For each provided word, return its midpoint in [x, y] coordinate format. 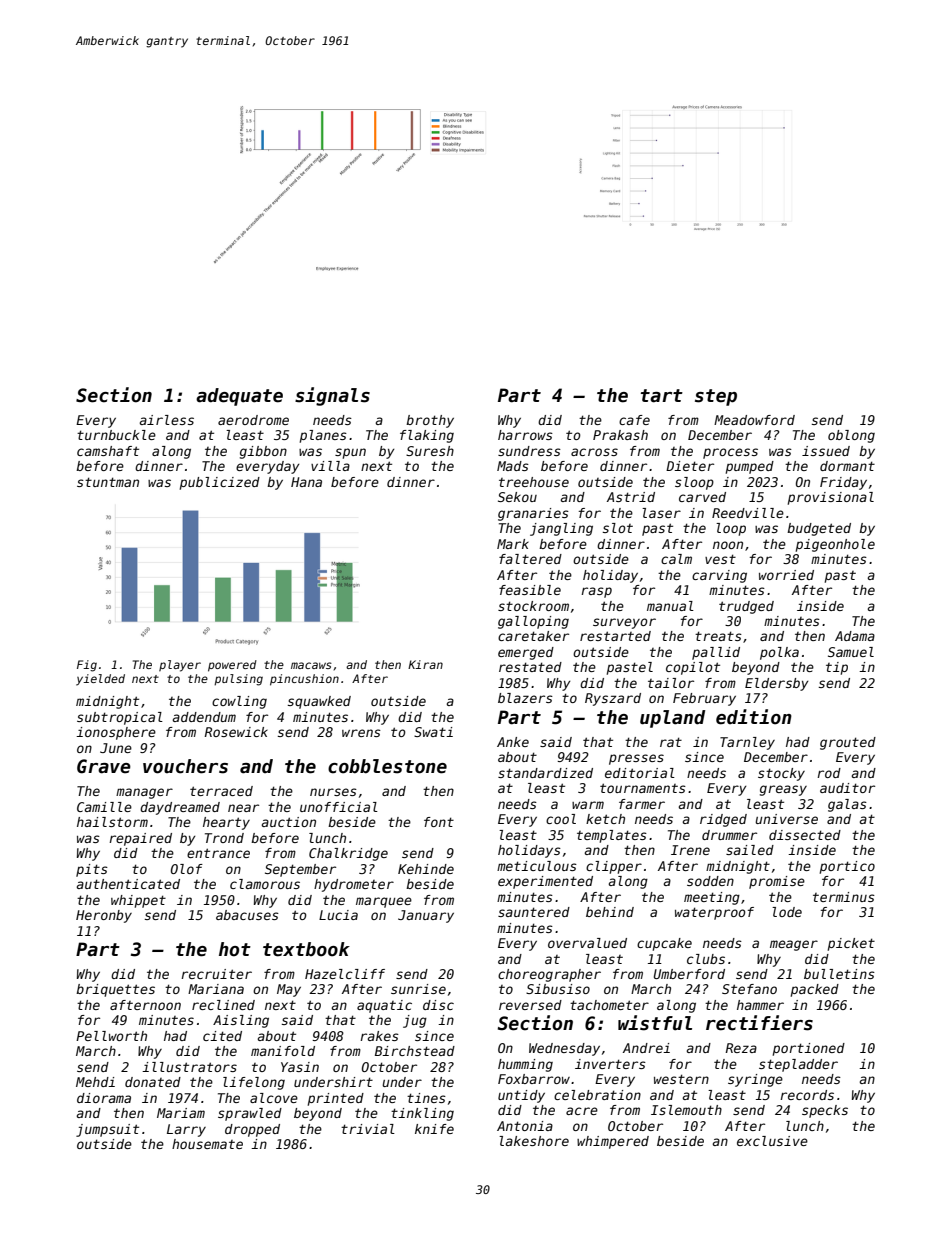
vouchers [185, 766]
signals [332, 396]
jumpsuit [107, 1130]
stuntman [108, 482]
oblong [851, 436]
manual [670, 606]
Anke [513, 742]
